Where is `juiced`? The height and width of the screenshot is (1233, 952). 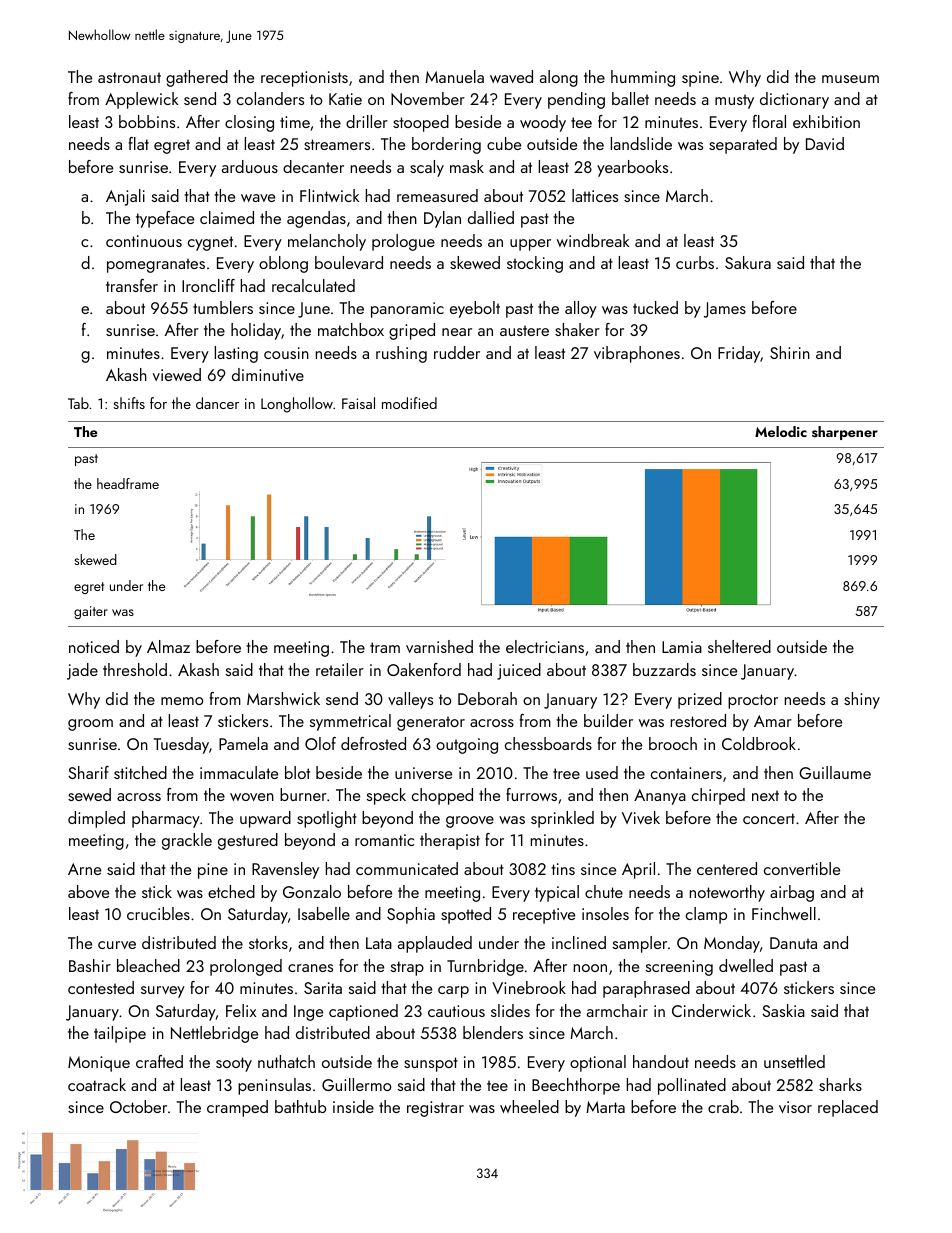 juiced is located at coordinates (519, 671).
